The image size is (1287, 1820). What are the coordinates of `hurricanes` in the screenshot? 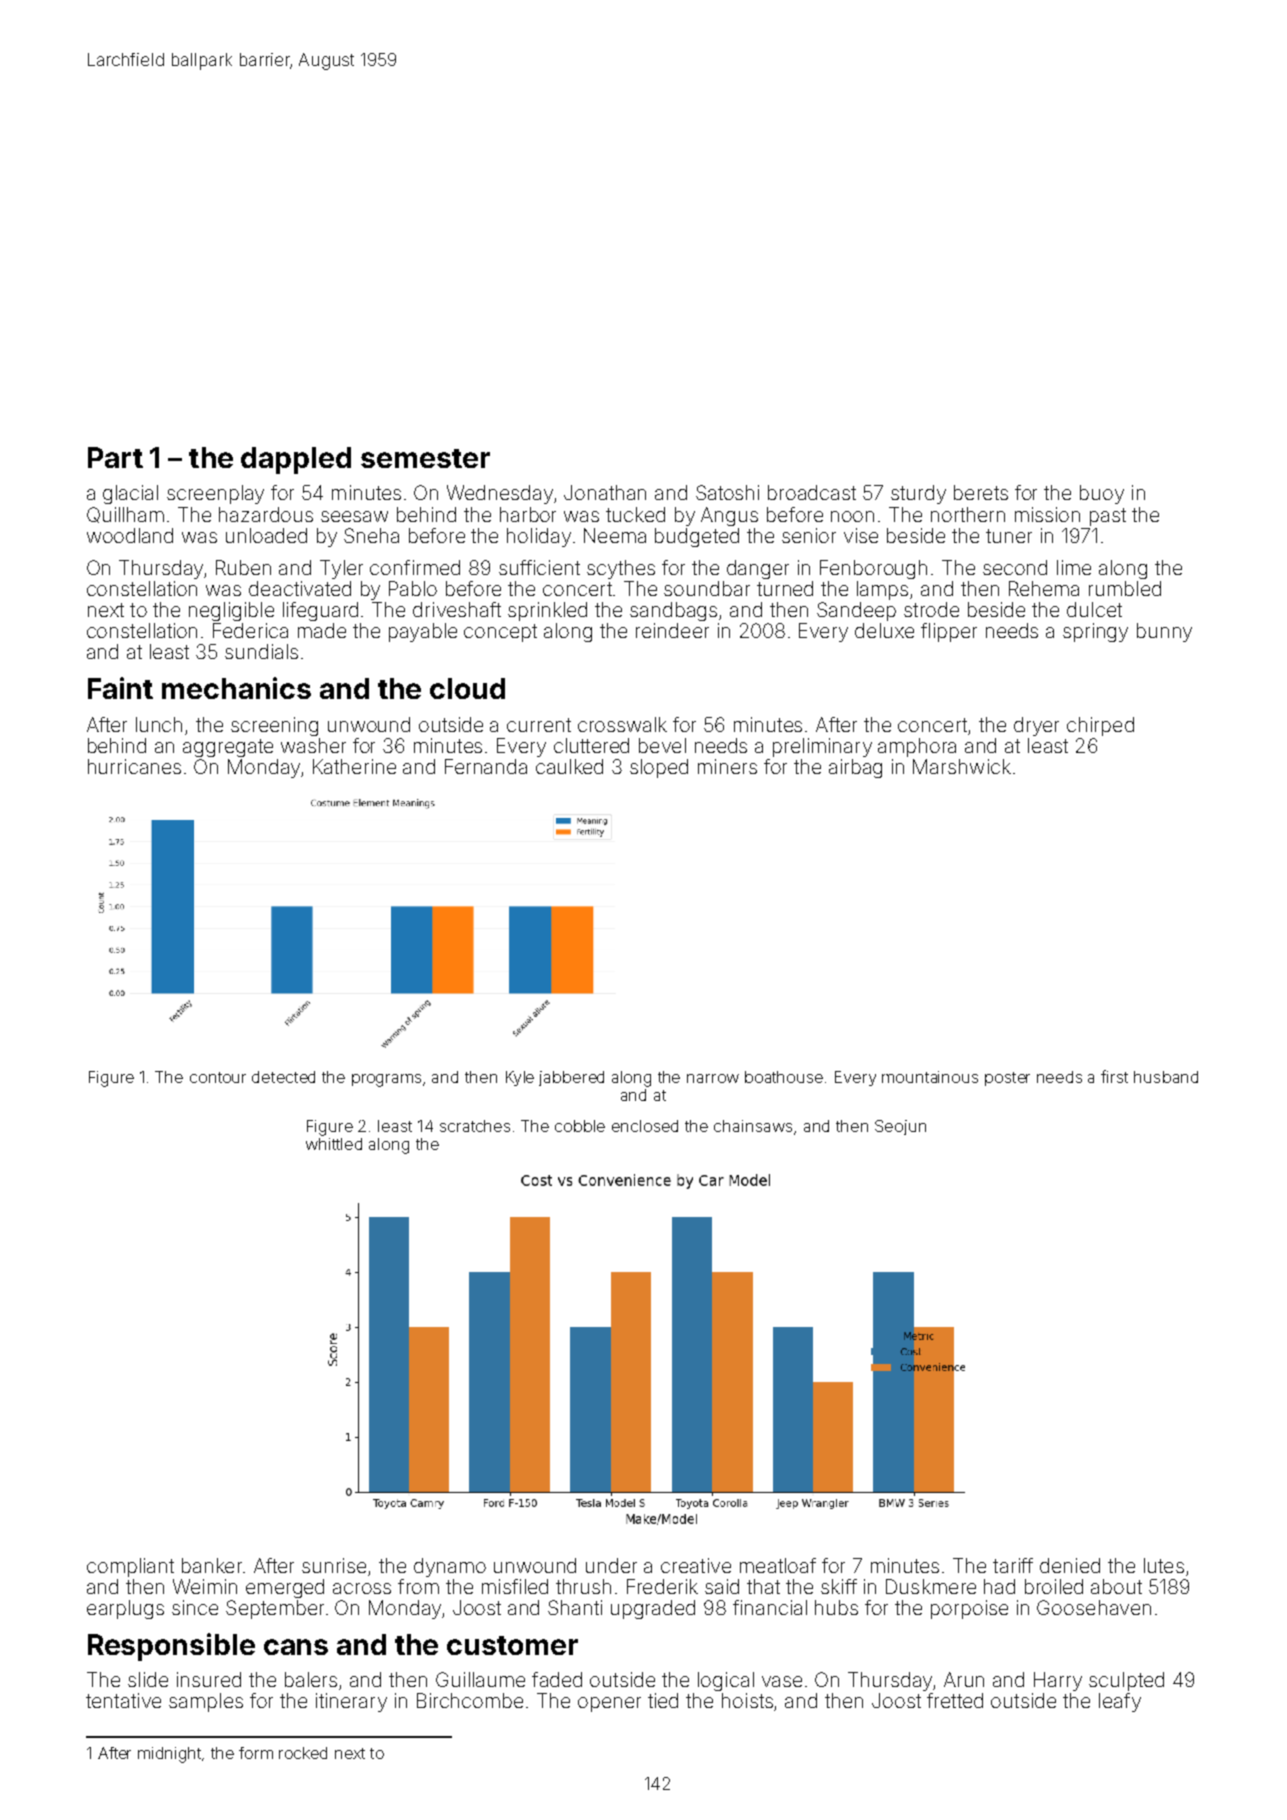 It's located at (134, 766).
